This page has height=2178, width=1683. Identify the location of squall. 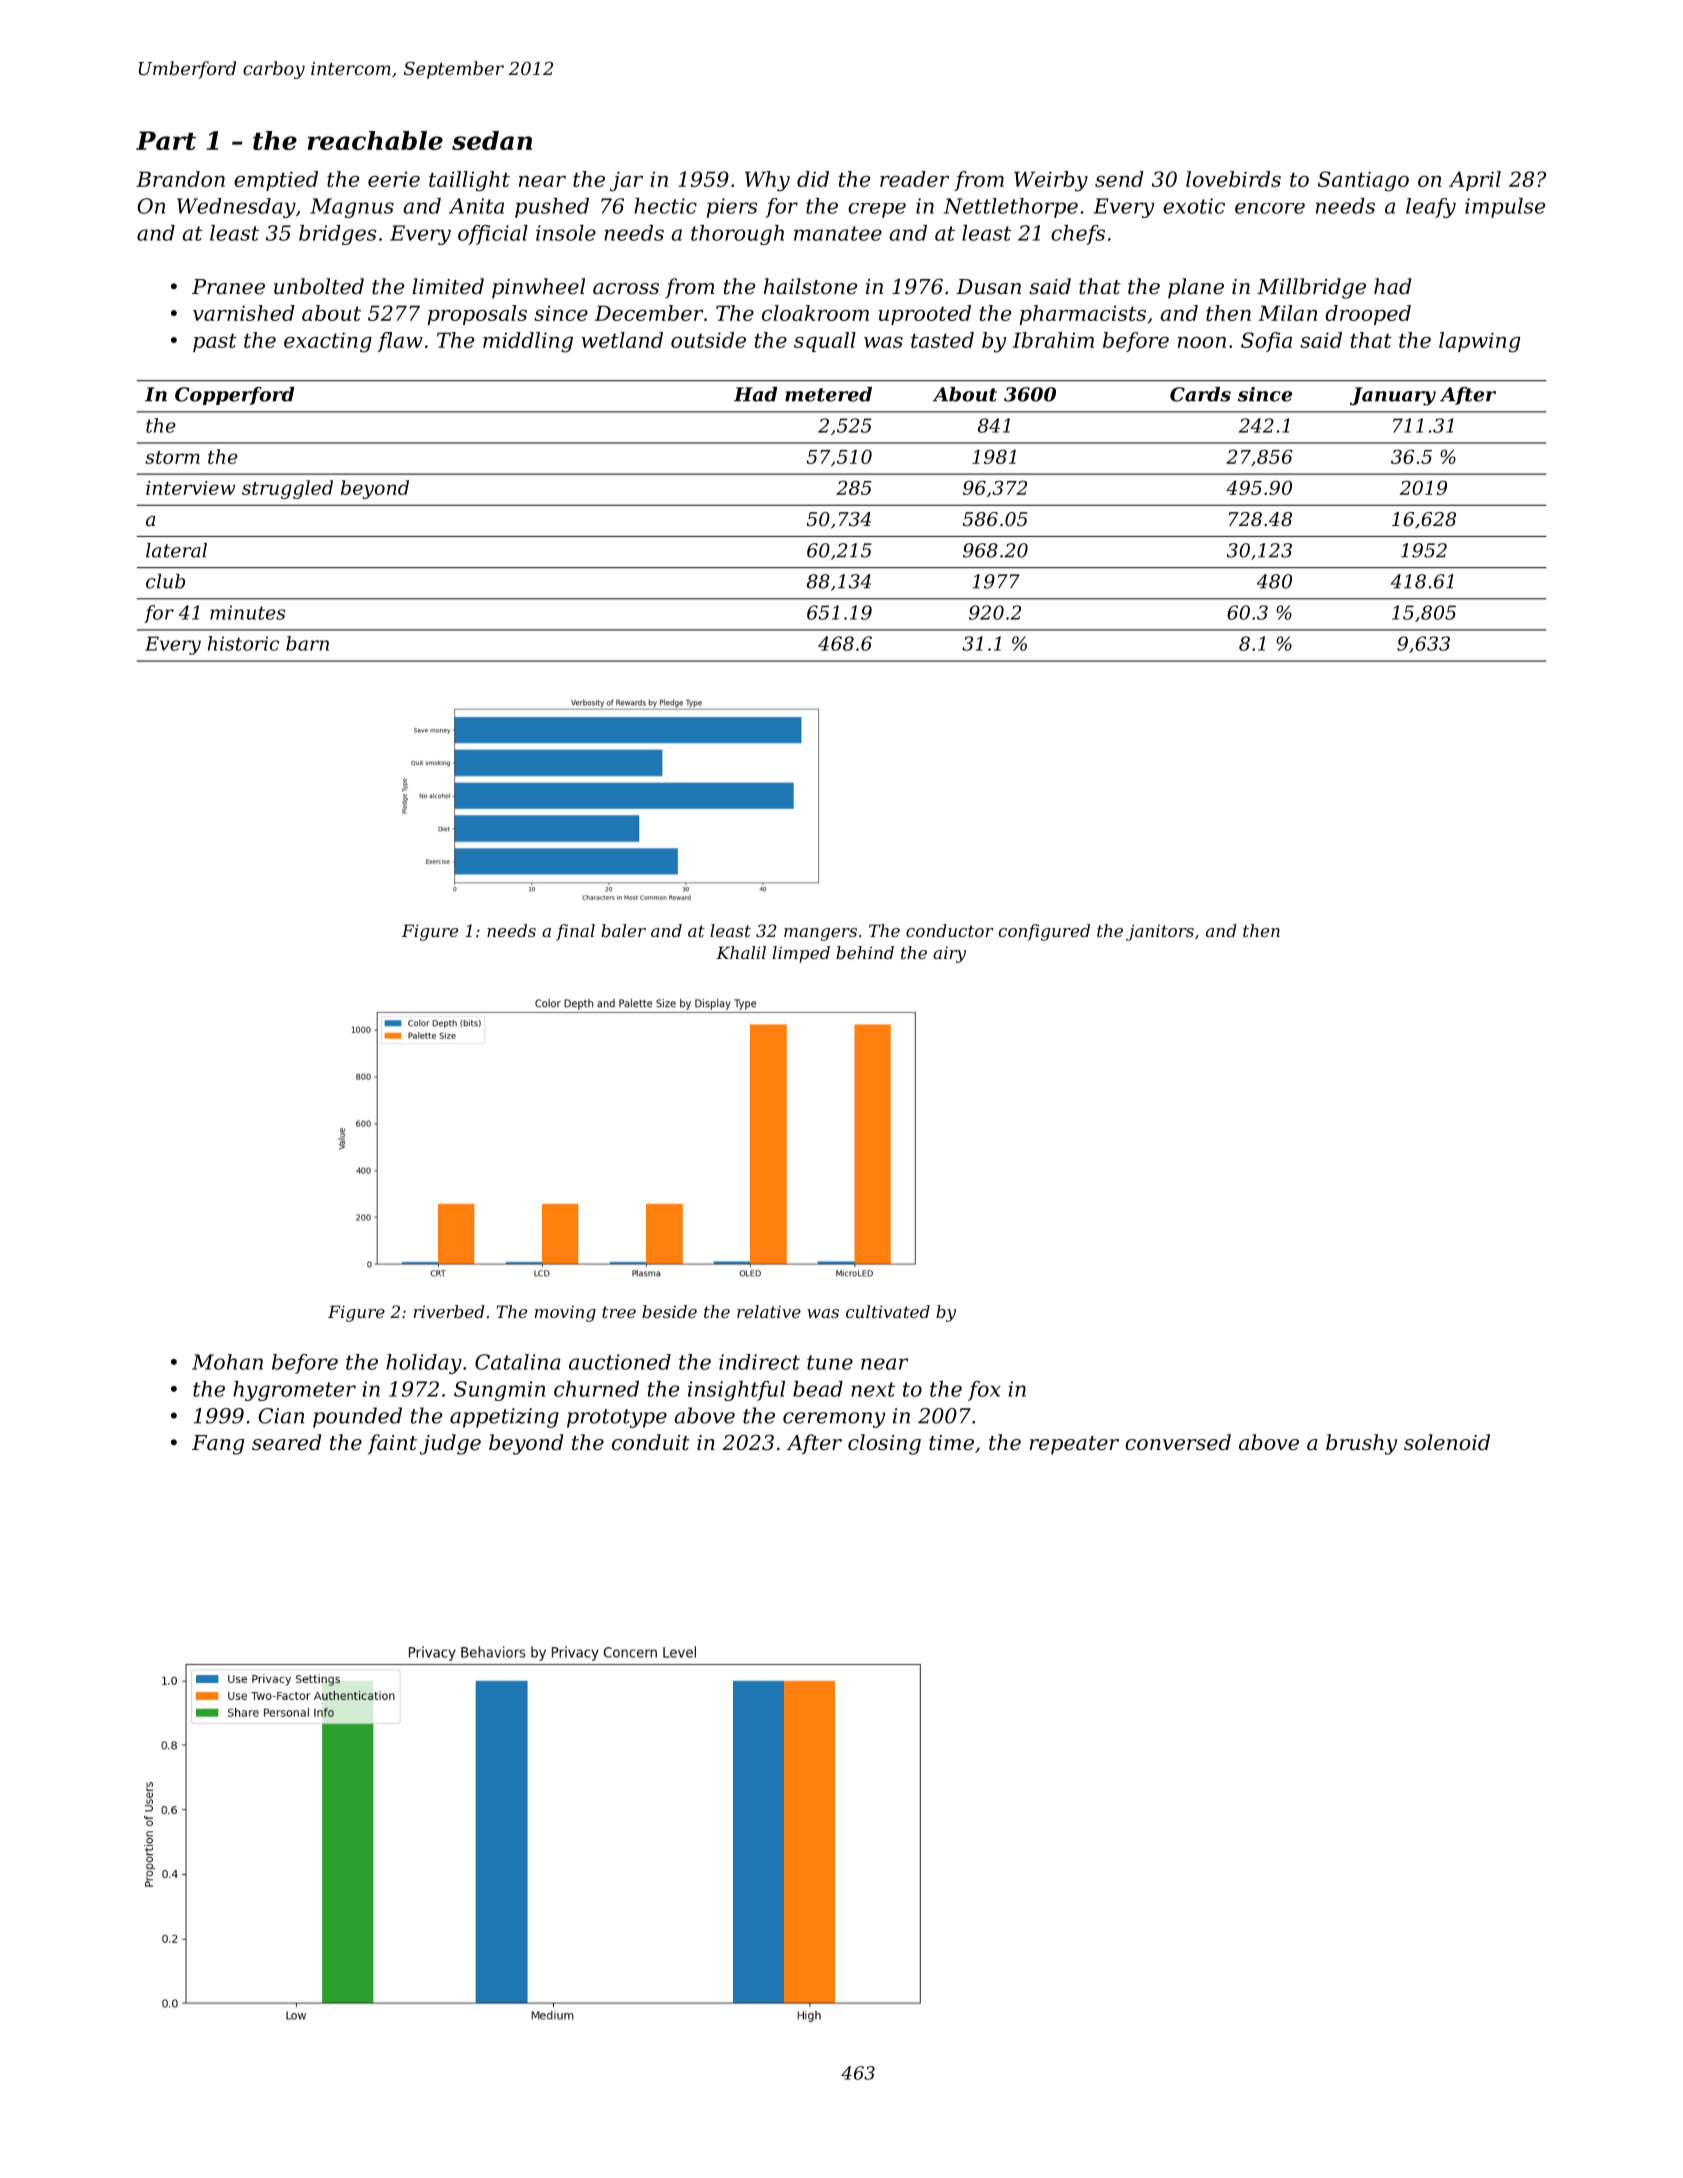
(825, 342).
